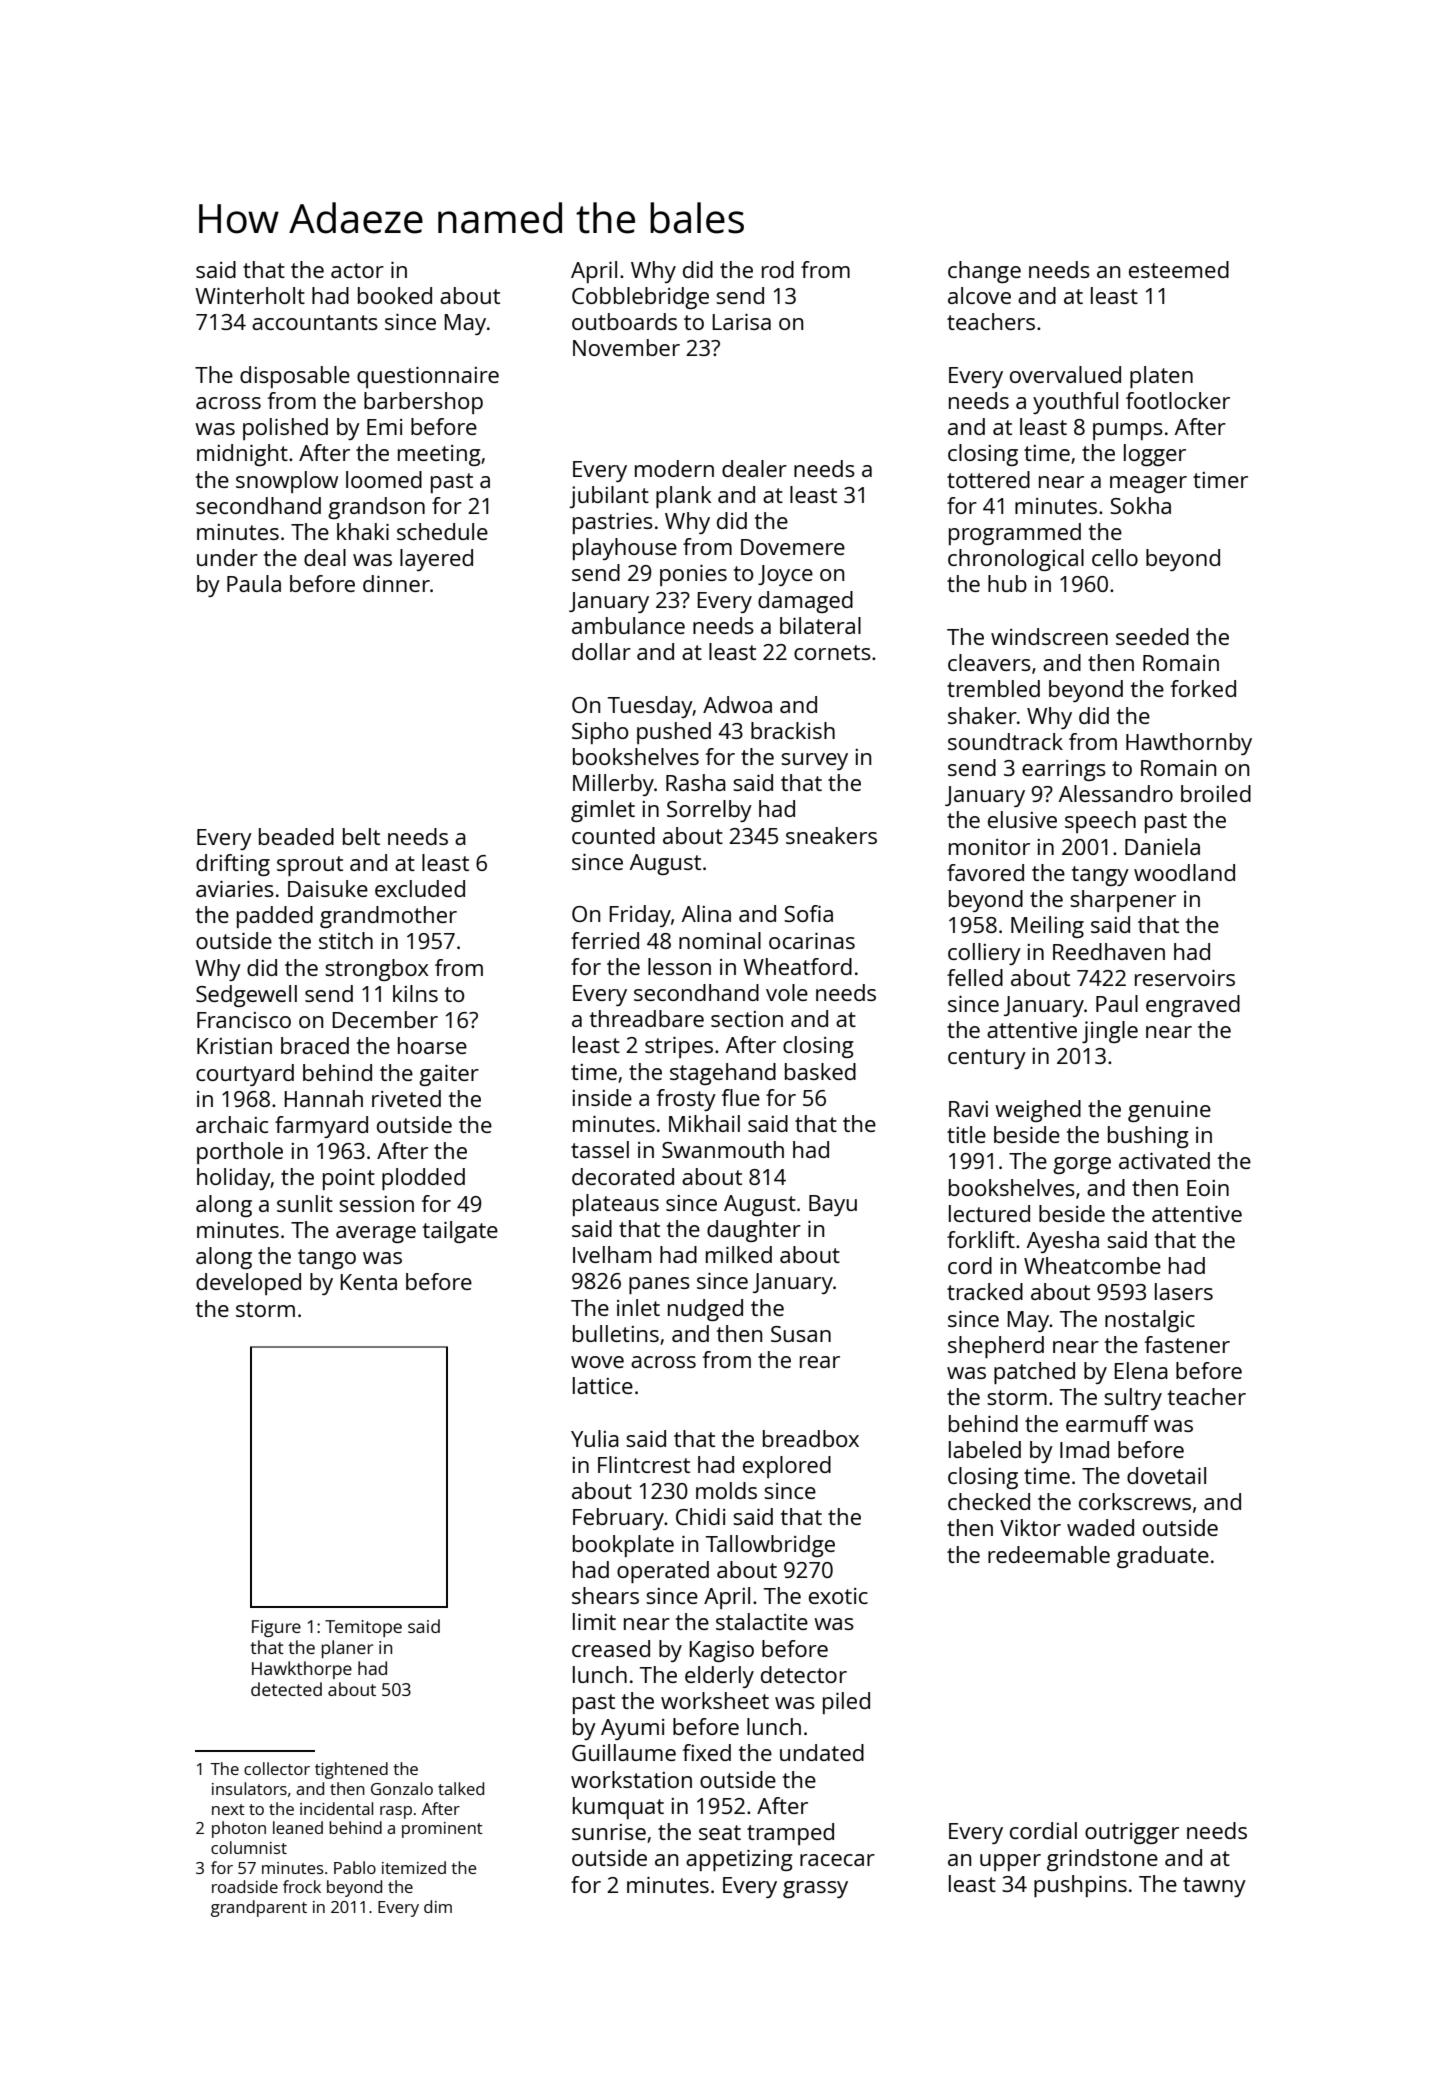  Describe the element at coordinates (384, 479) in the document. I see `loomed` at that location.
